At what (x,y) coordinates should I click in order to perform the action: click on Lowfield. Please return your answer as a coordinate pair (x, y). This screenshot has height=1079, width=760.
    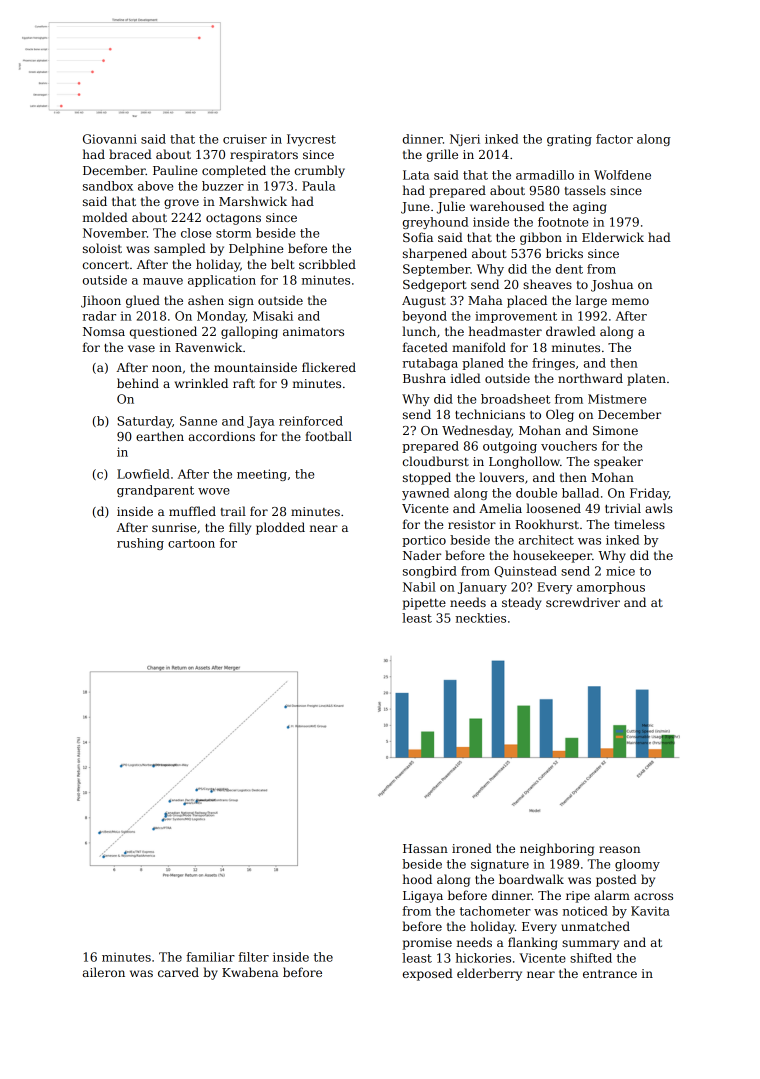
    Looking at the image, I should click on (143, 474).
